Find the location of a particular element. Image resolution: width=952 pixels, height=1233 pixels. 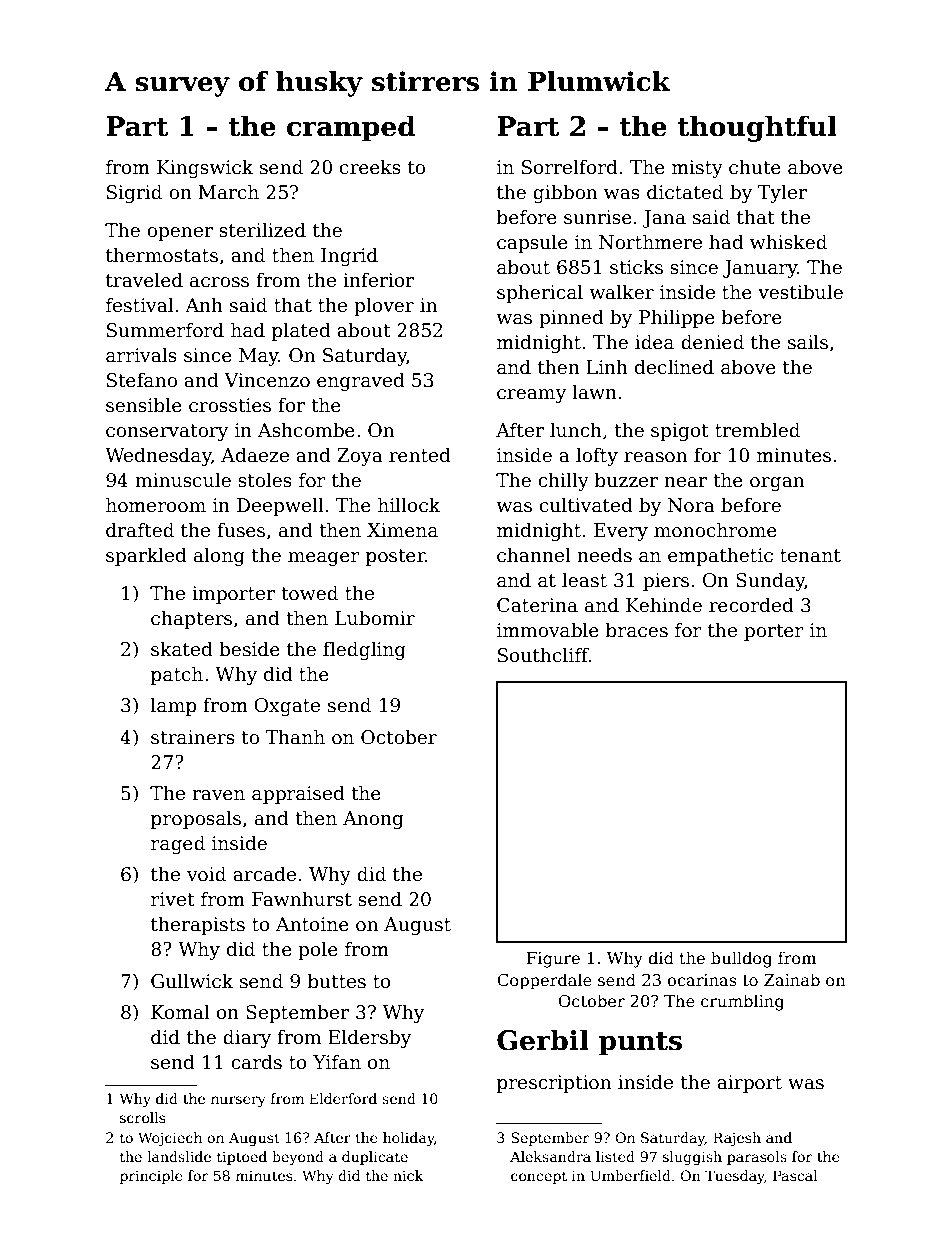

prescription is located at coordinates (554, 1084).
